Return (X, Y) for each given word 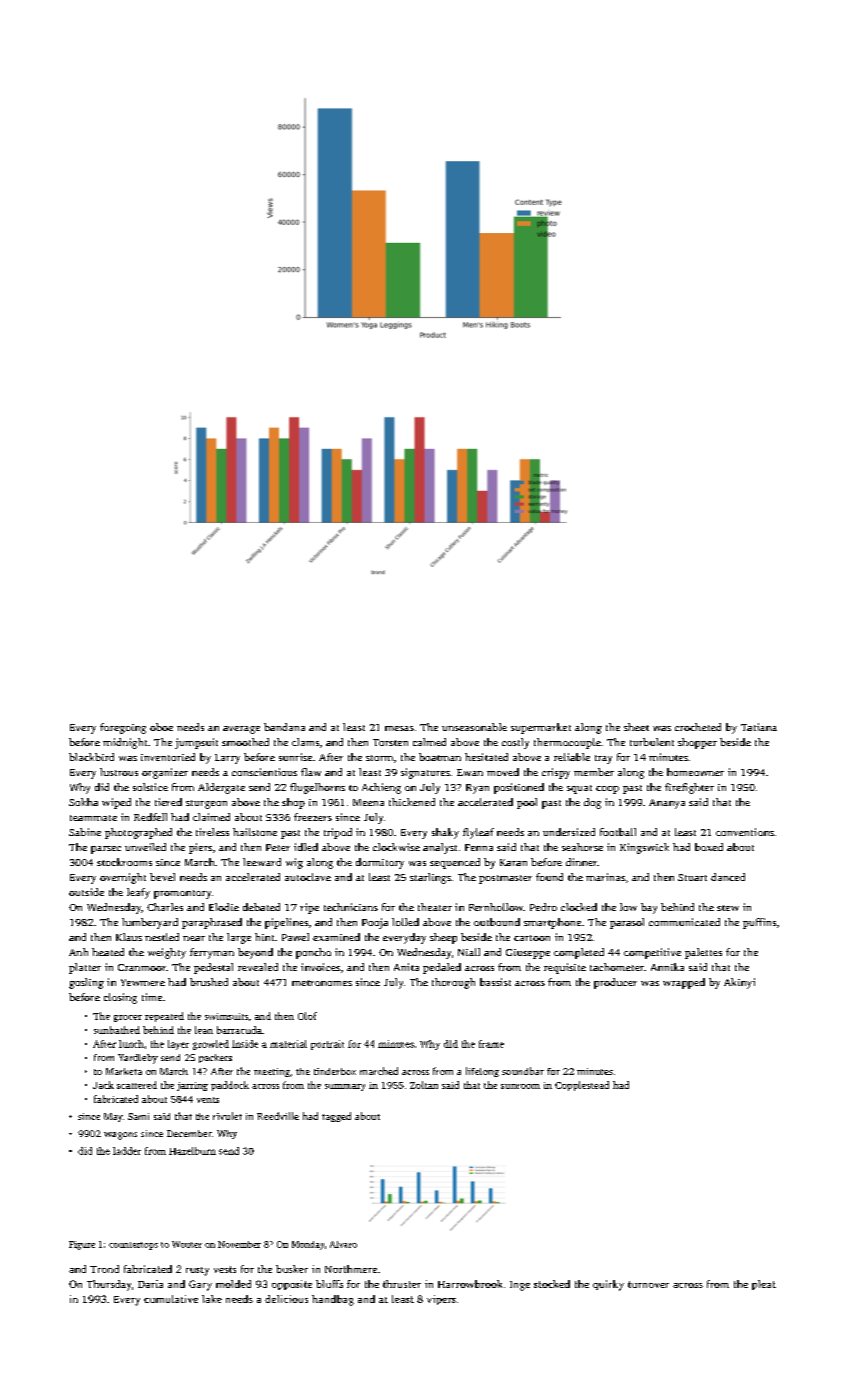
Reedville (278, 1116)
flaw (311, 772)
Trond (104, 1269)
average (241, 730)
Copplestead (582, 1086)
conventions (745, 832)
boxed (709, 847)
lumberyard (150, 923)
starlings (430, 878)
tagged (336, 1117)
